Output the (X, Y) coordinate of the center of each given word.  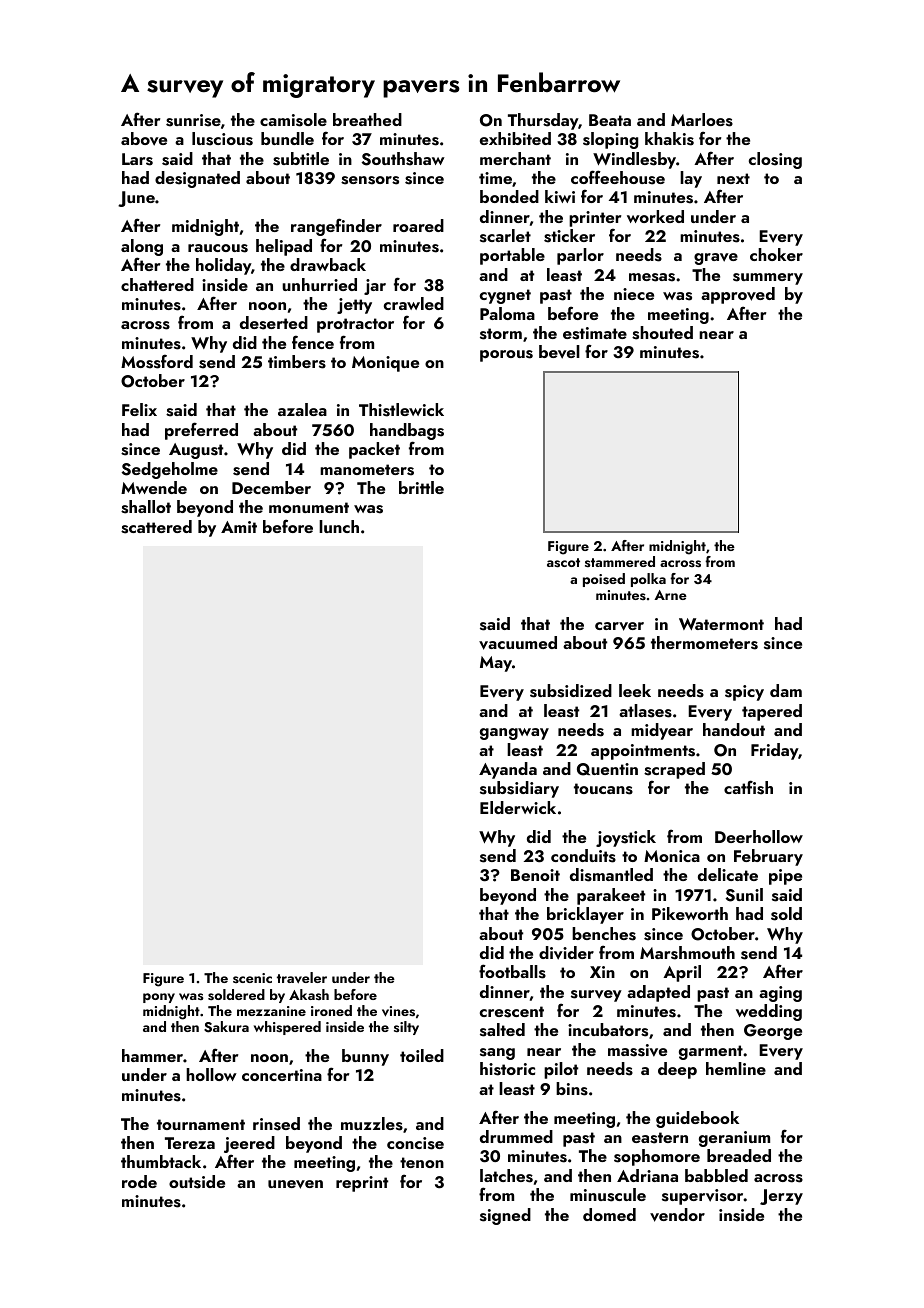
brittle (421, 487)
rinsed (276, 1124)
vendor (677, 1215)
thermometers (704, 643)
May (496, 664)
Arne (670, 595)
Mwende (154, 487)
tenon (422, 1162)
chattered (157, 284)
